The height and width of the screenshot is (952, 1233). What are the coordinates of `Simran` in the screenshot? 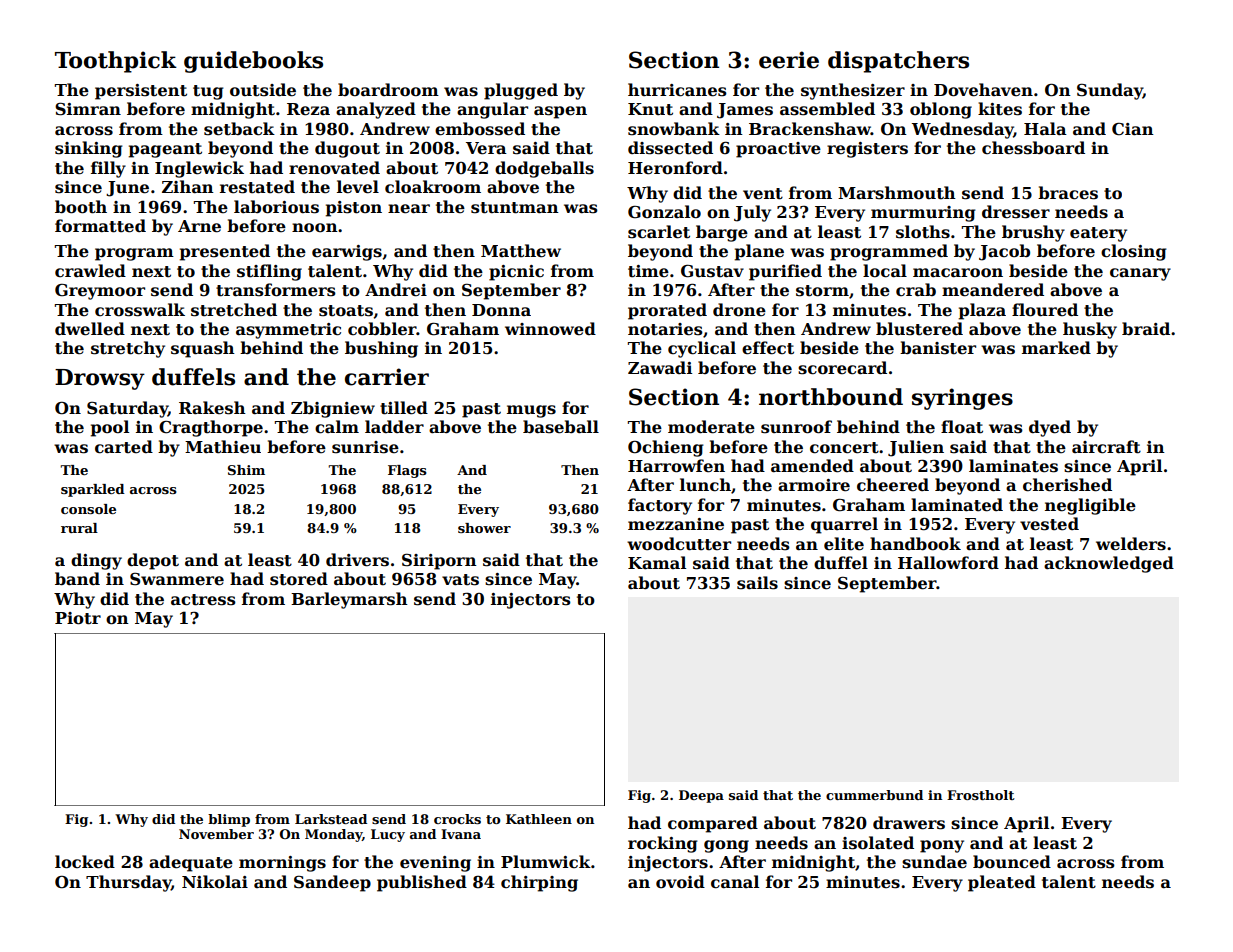 It's located at (88, 109).
